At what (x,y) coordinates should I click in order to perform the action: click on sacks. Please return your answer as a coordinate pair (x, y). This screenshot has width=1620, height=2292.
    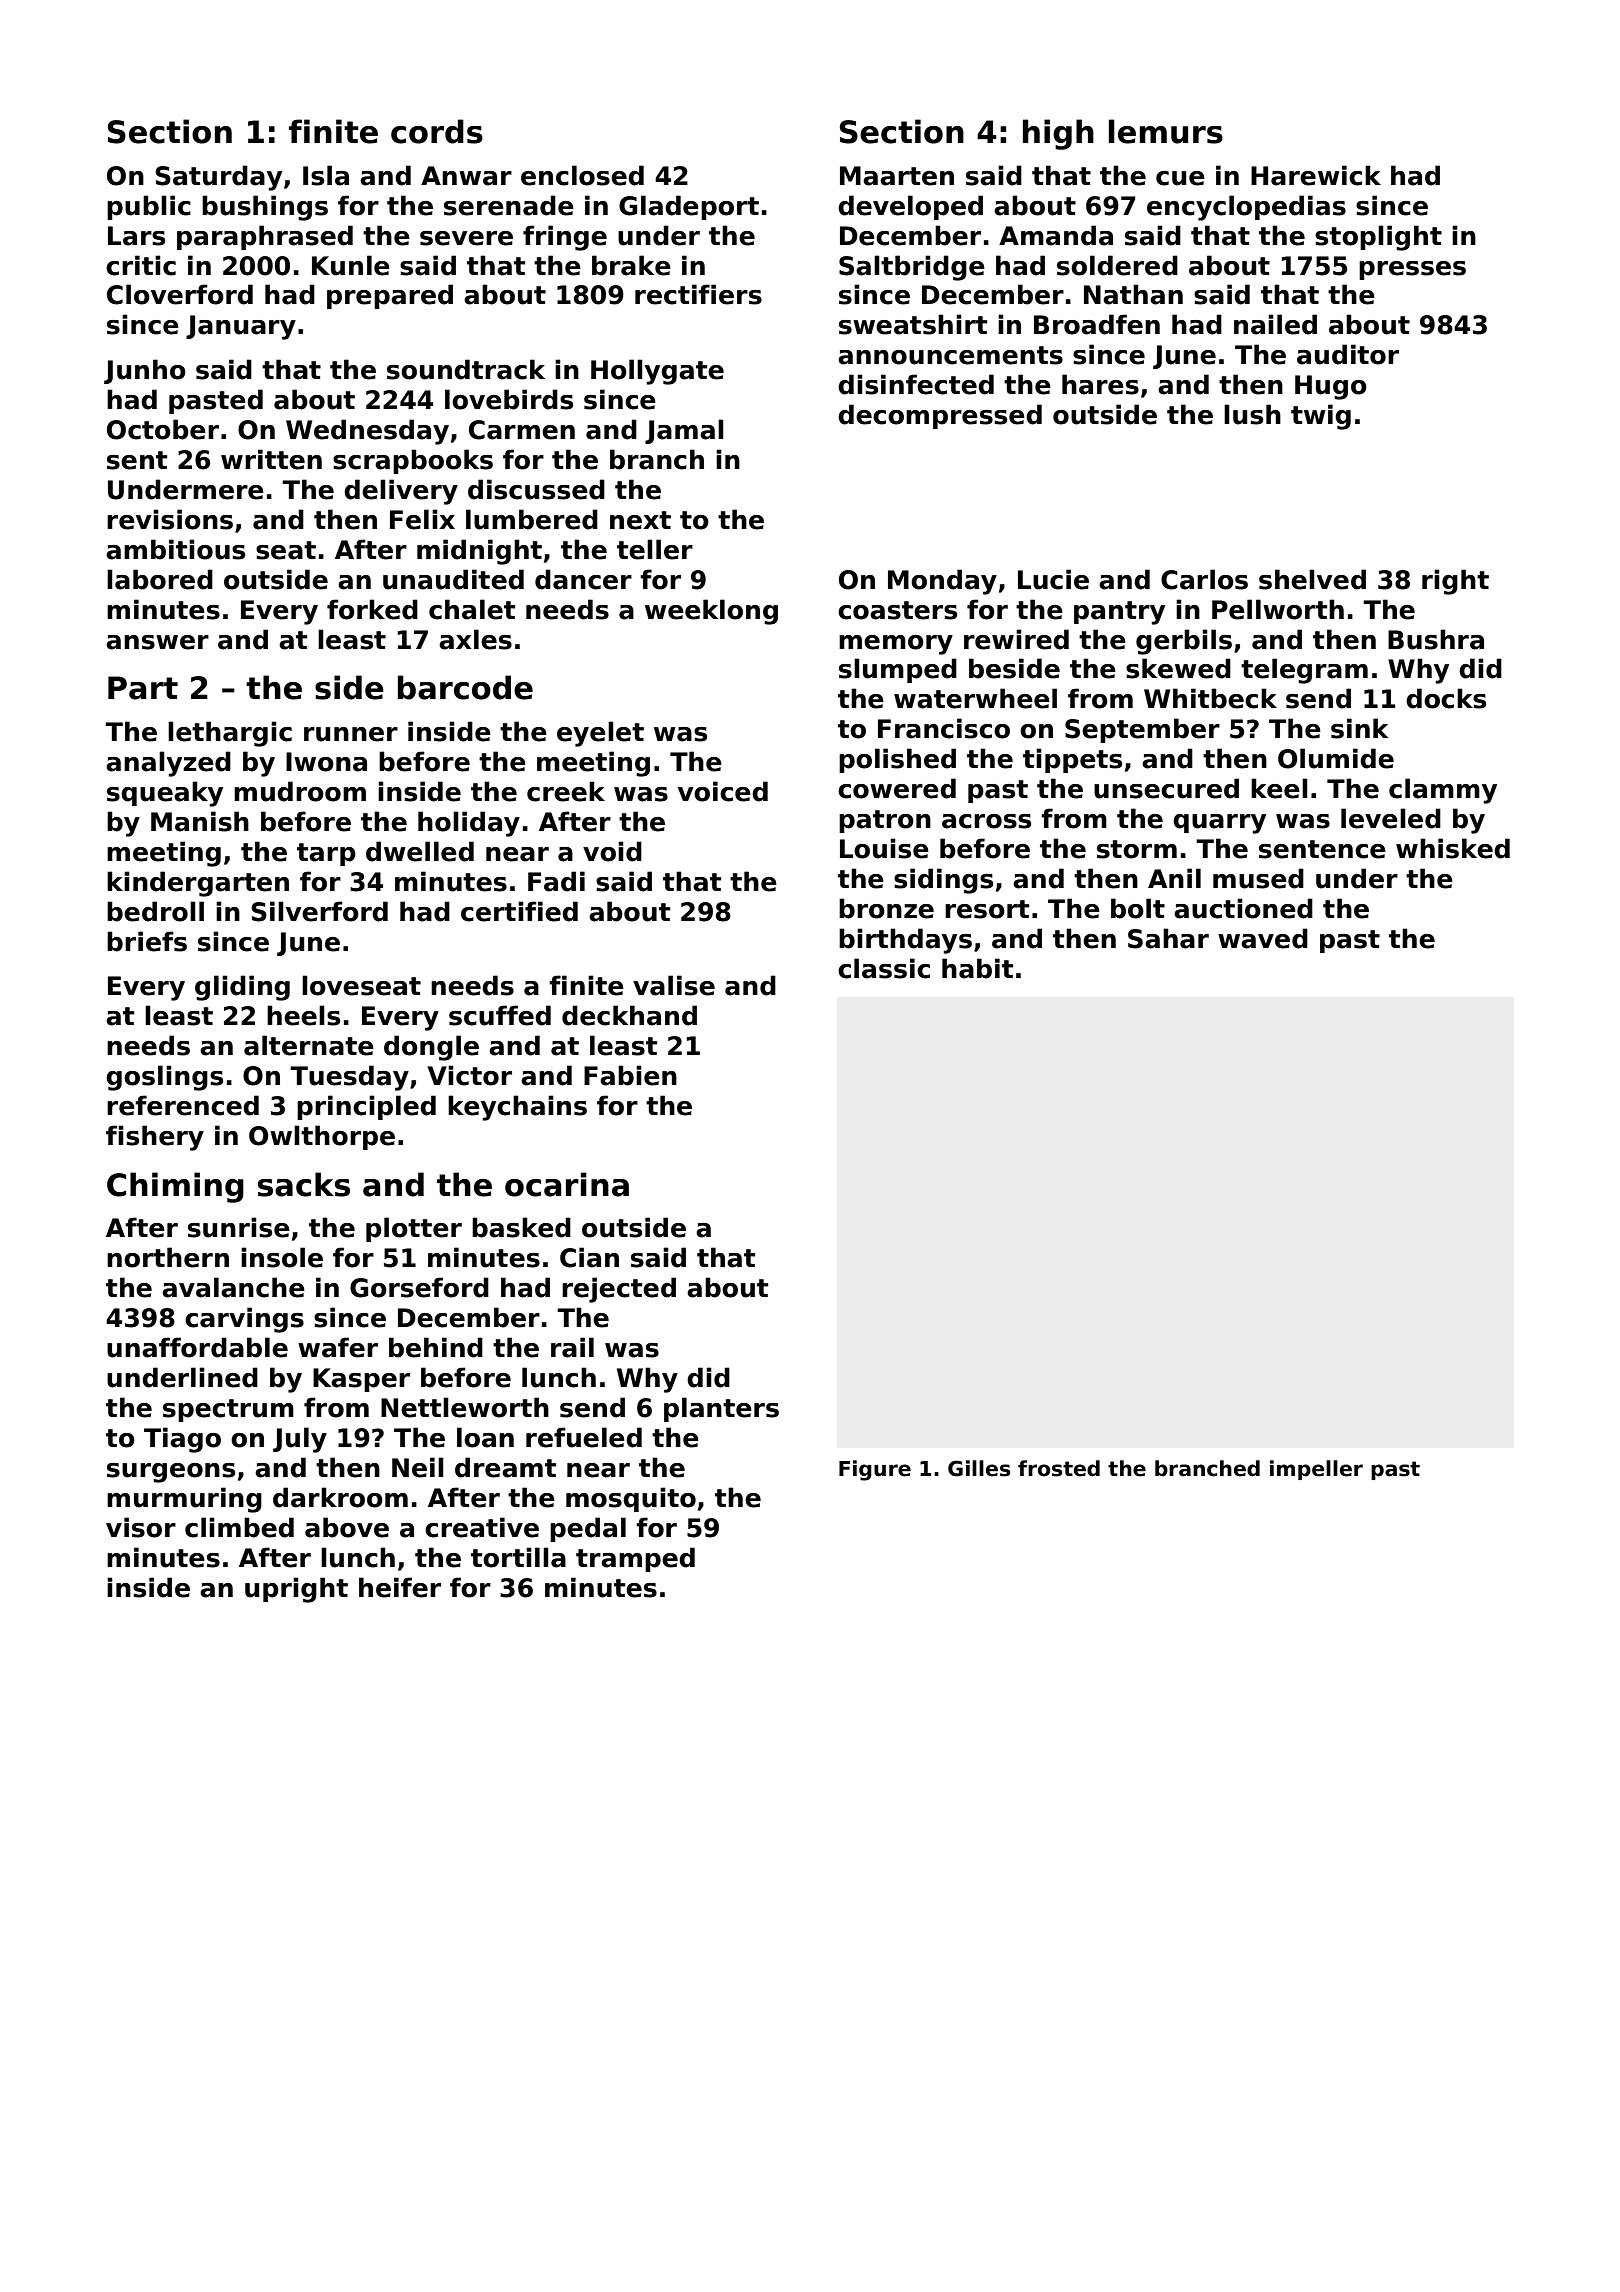
    Looking at the image, I should click on (304, 1184).
